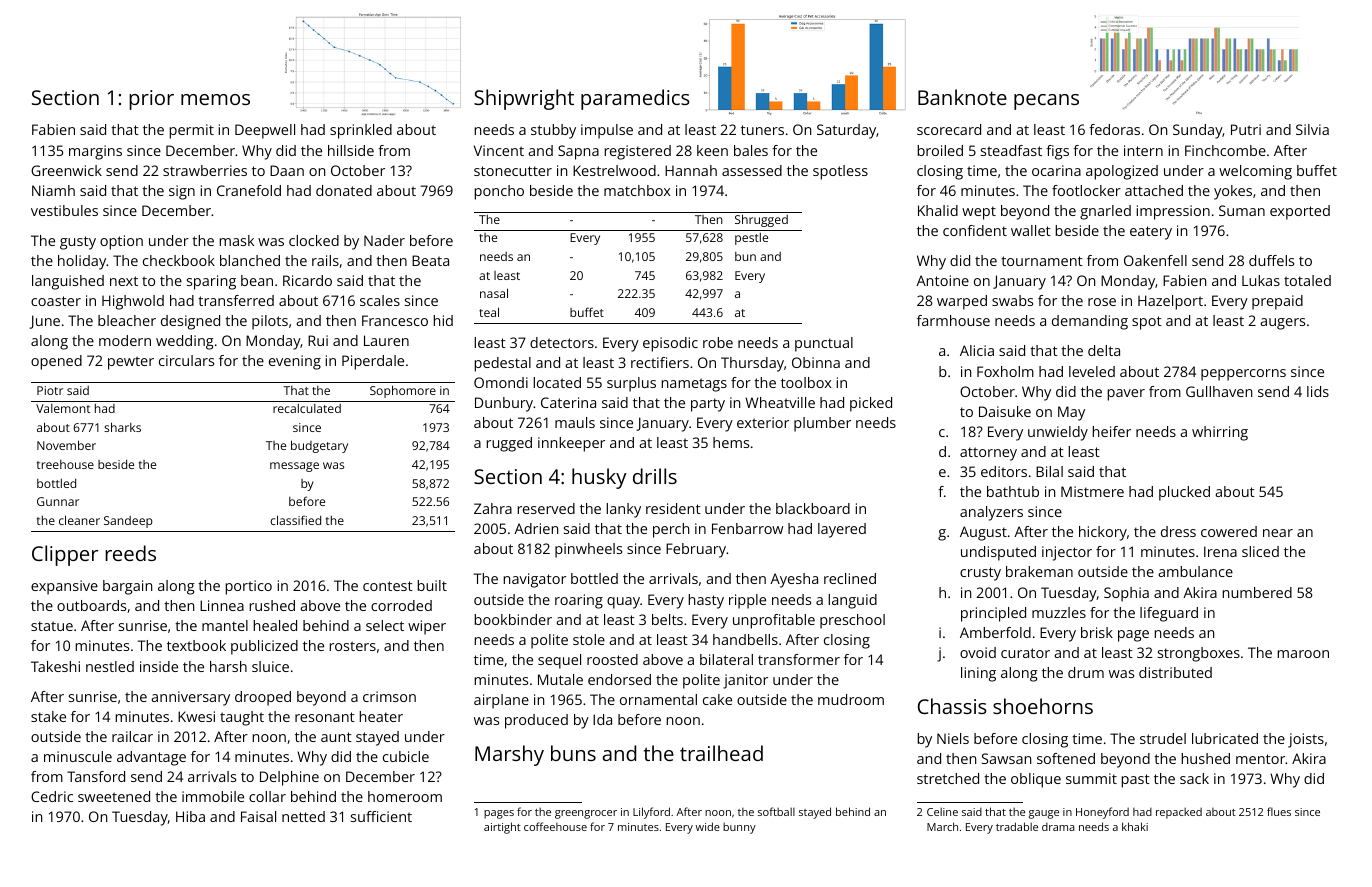 This page has height=887, width=1372. What do you see at coordinates (303, 816) in the page?
I see `netted` at bounding box center [303, 816].
